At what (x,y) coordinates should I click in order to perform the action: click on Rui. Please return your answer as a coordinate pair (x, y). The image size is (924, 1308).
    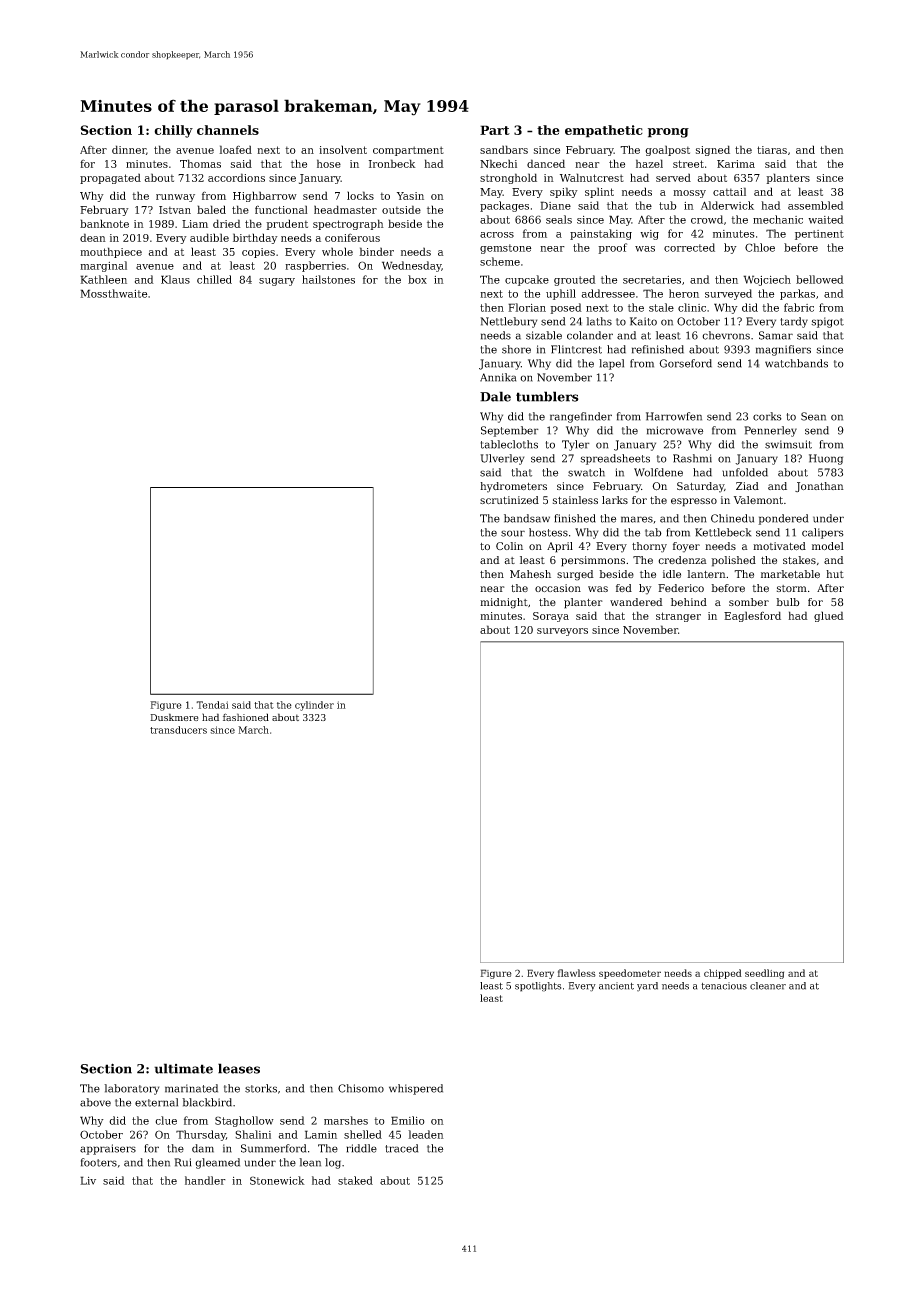
    Looking at the image, I should click on (182, 1162).
